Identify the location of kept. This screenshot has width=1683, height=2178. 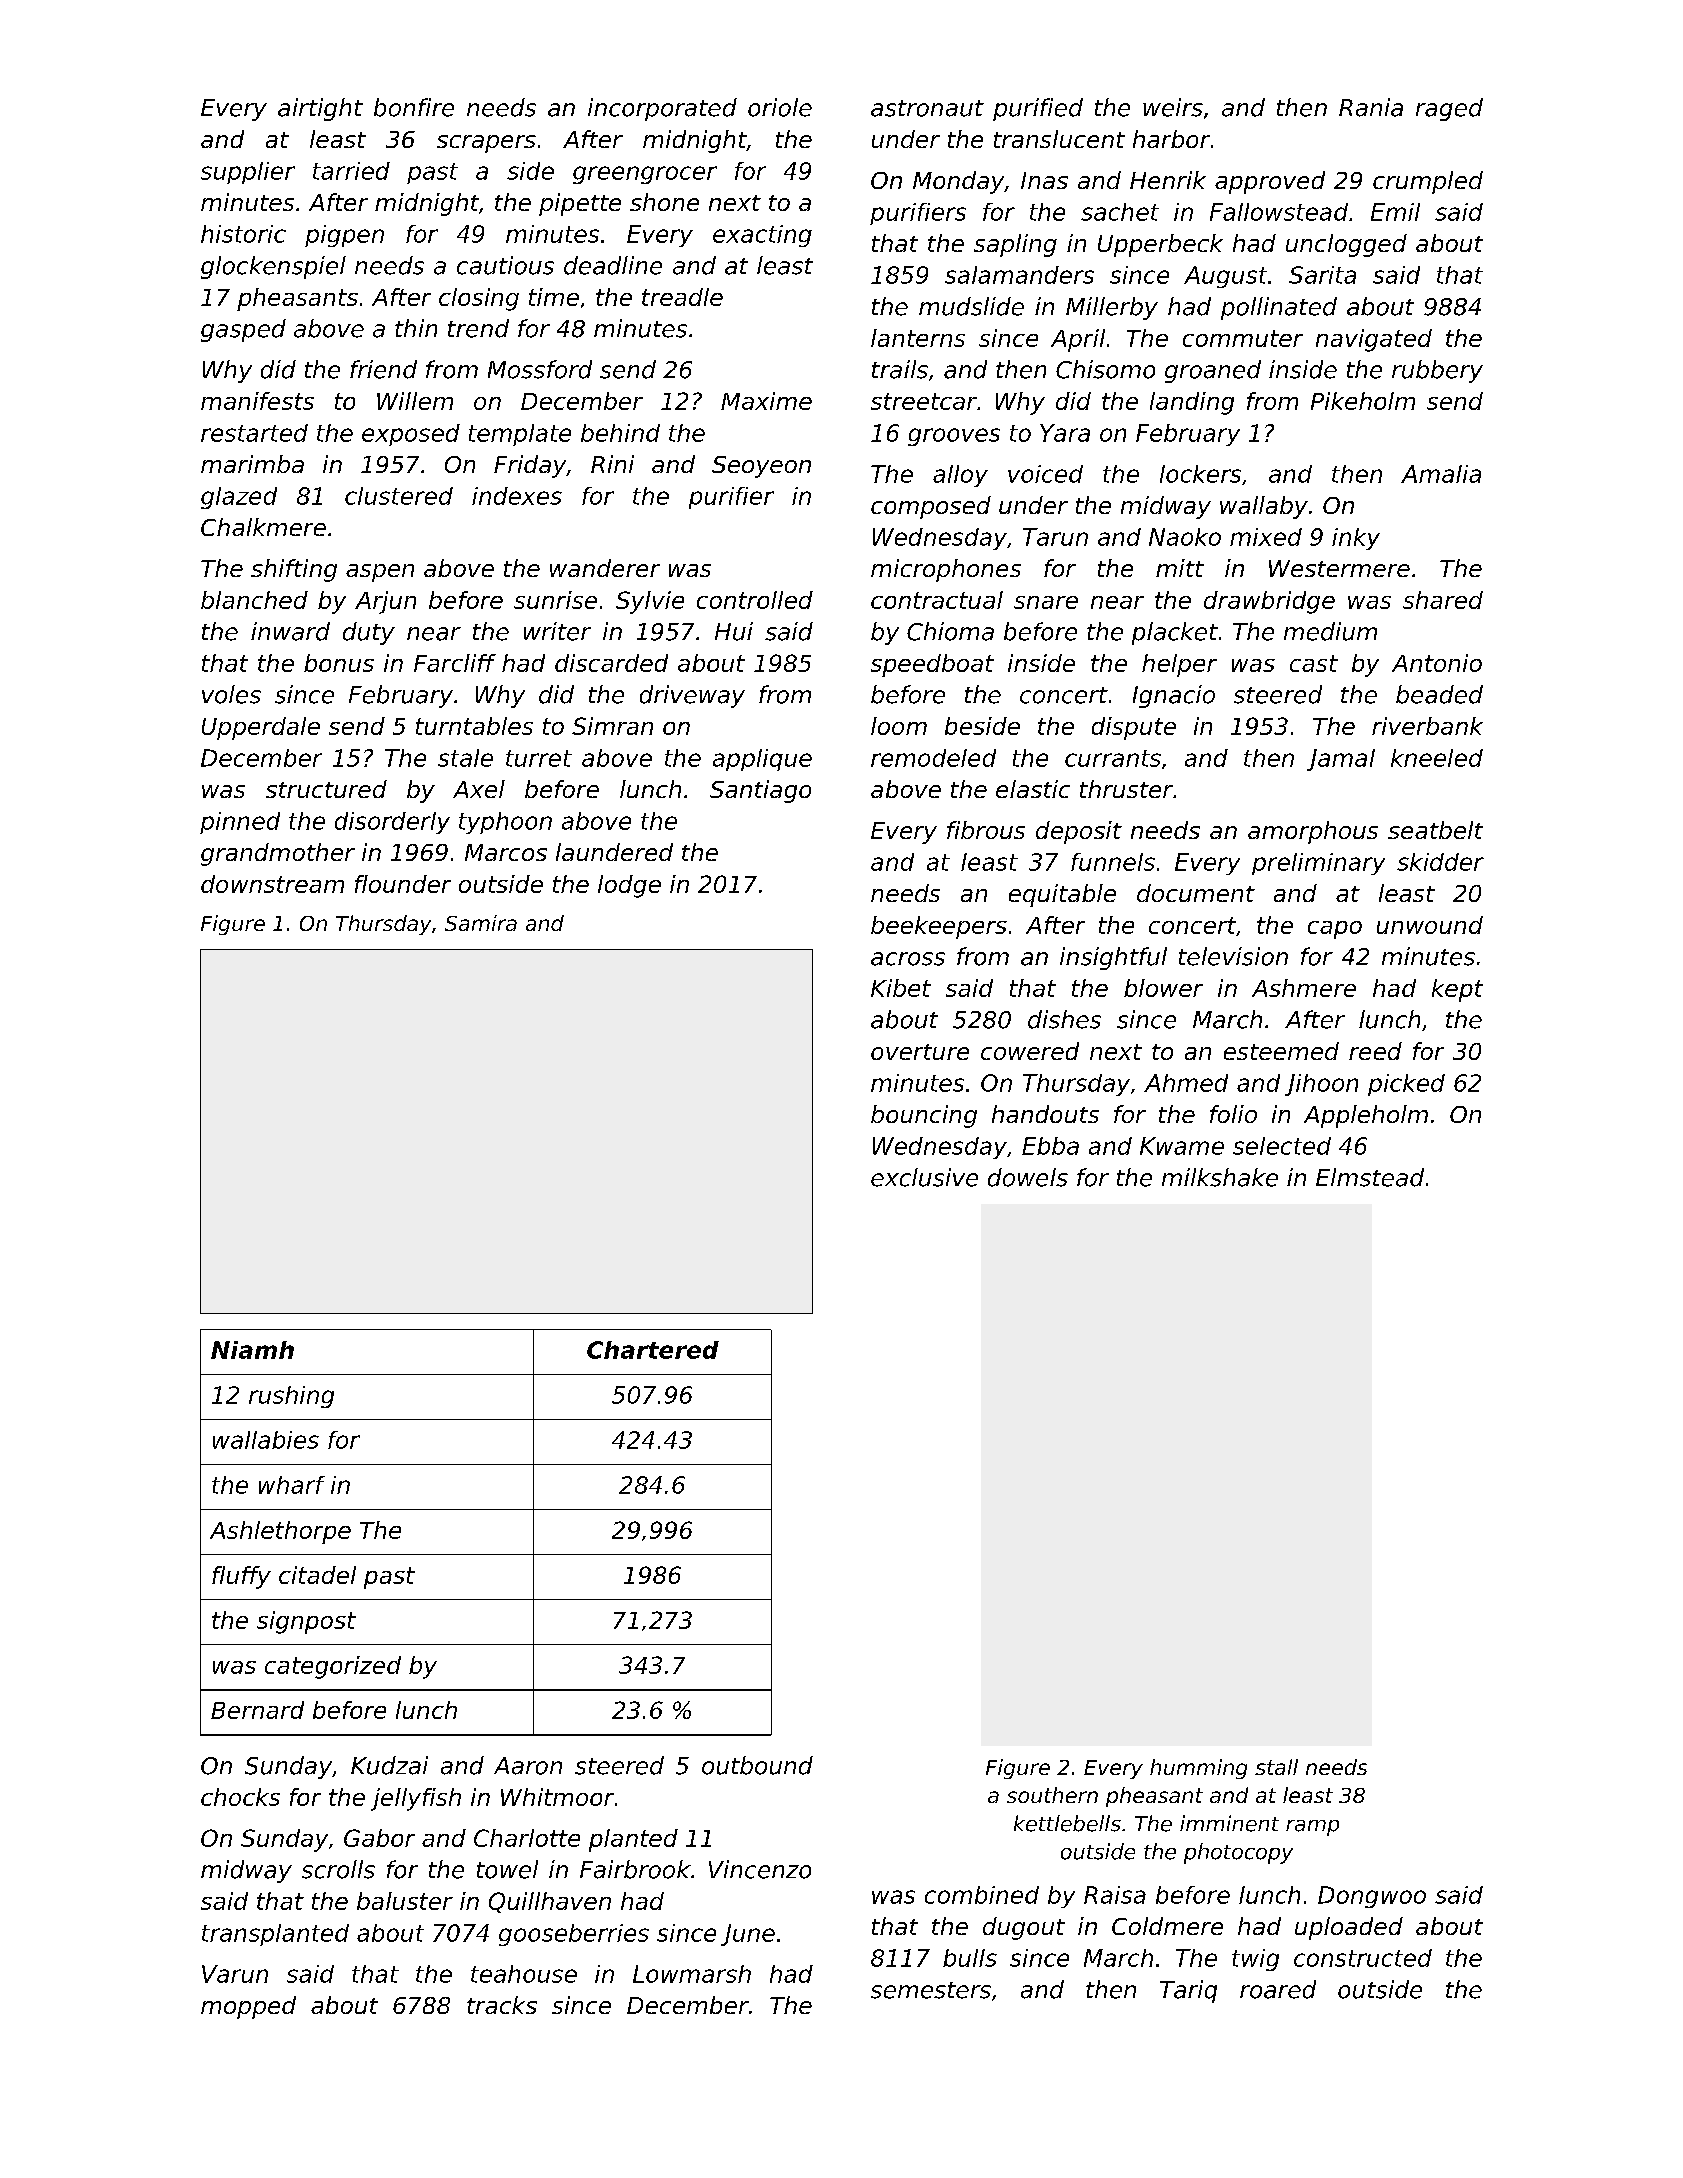
(1457, 990).
